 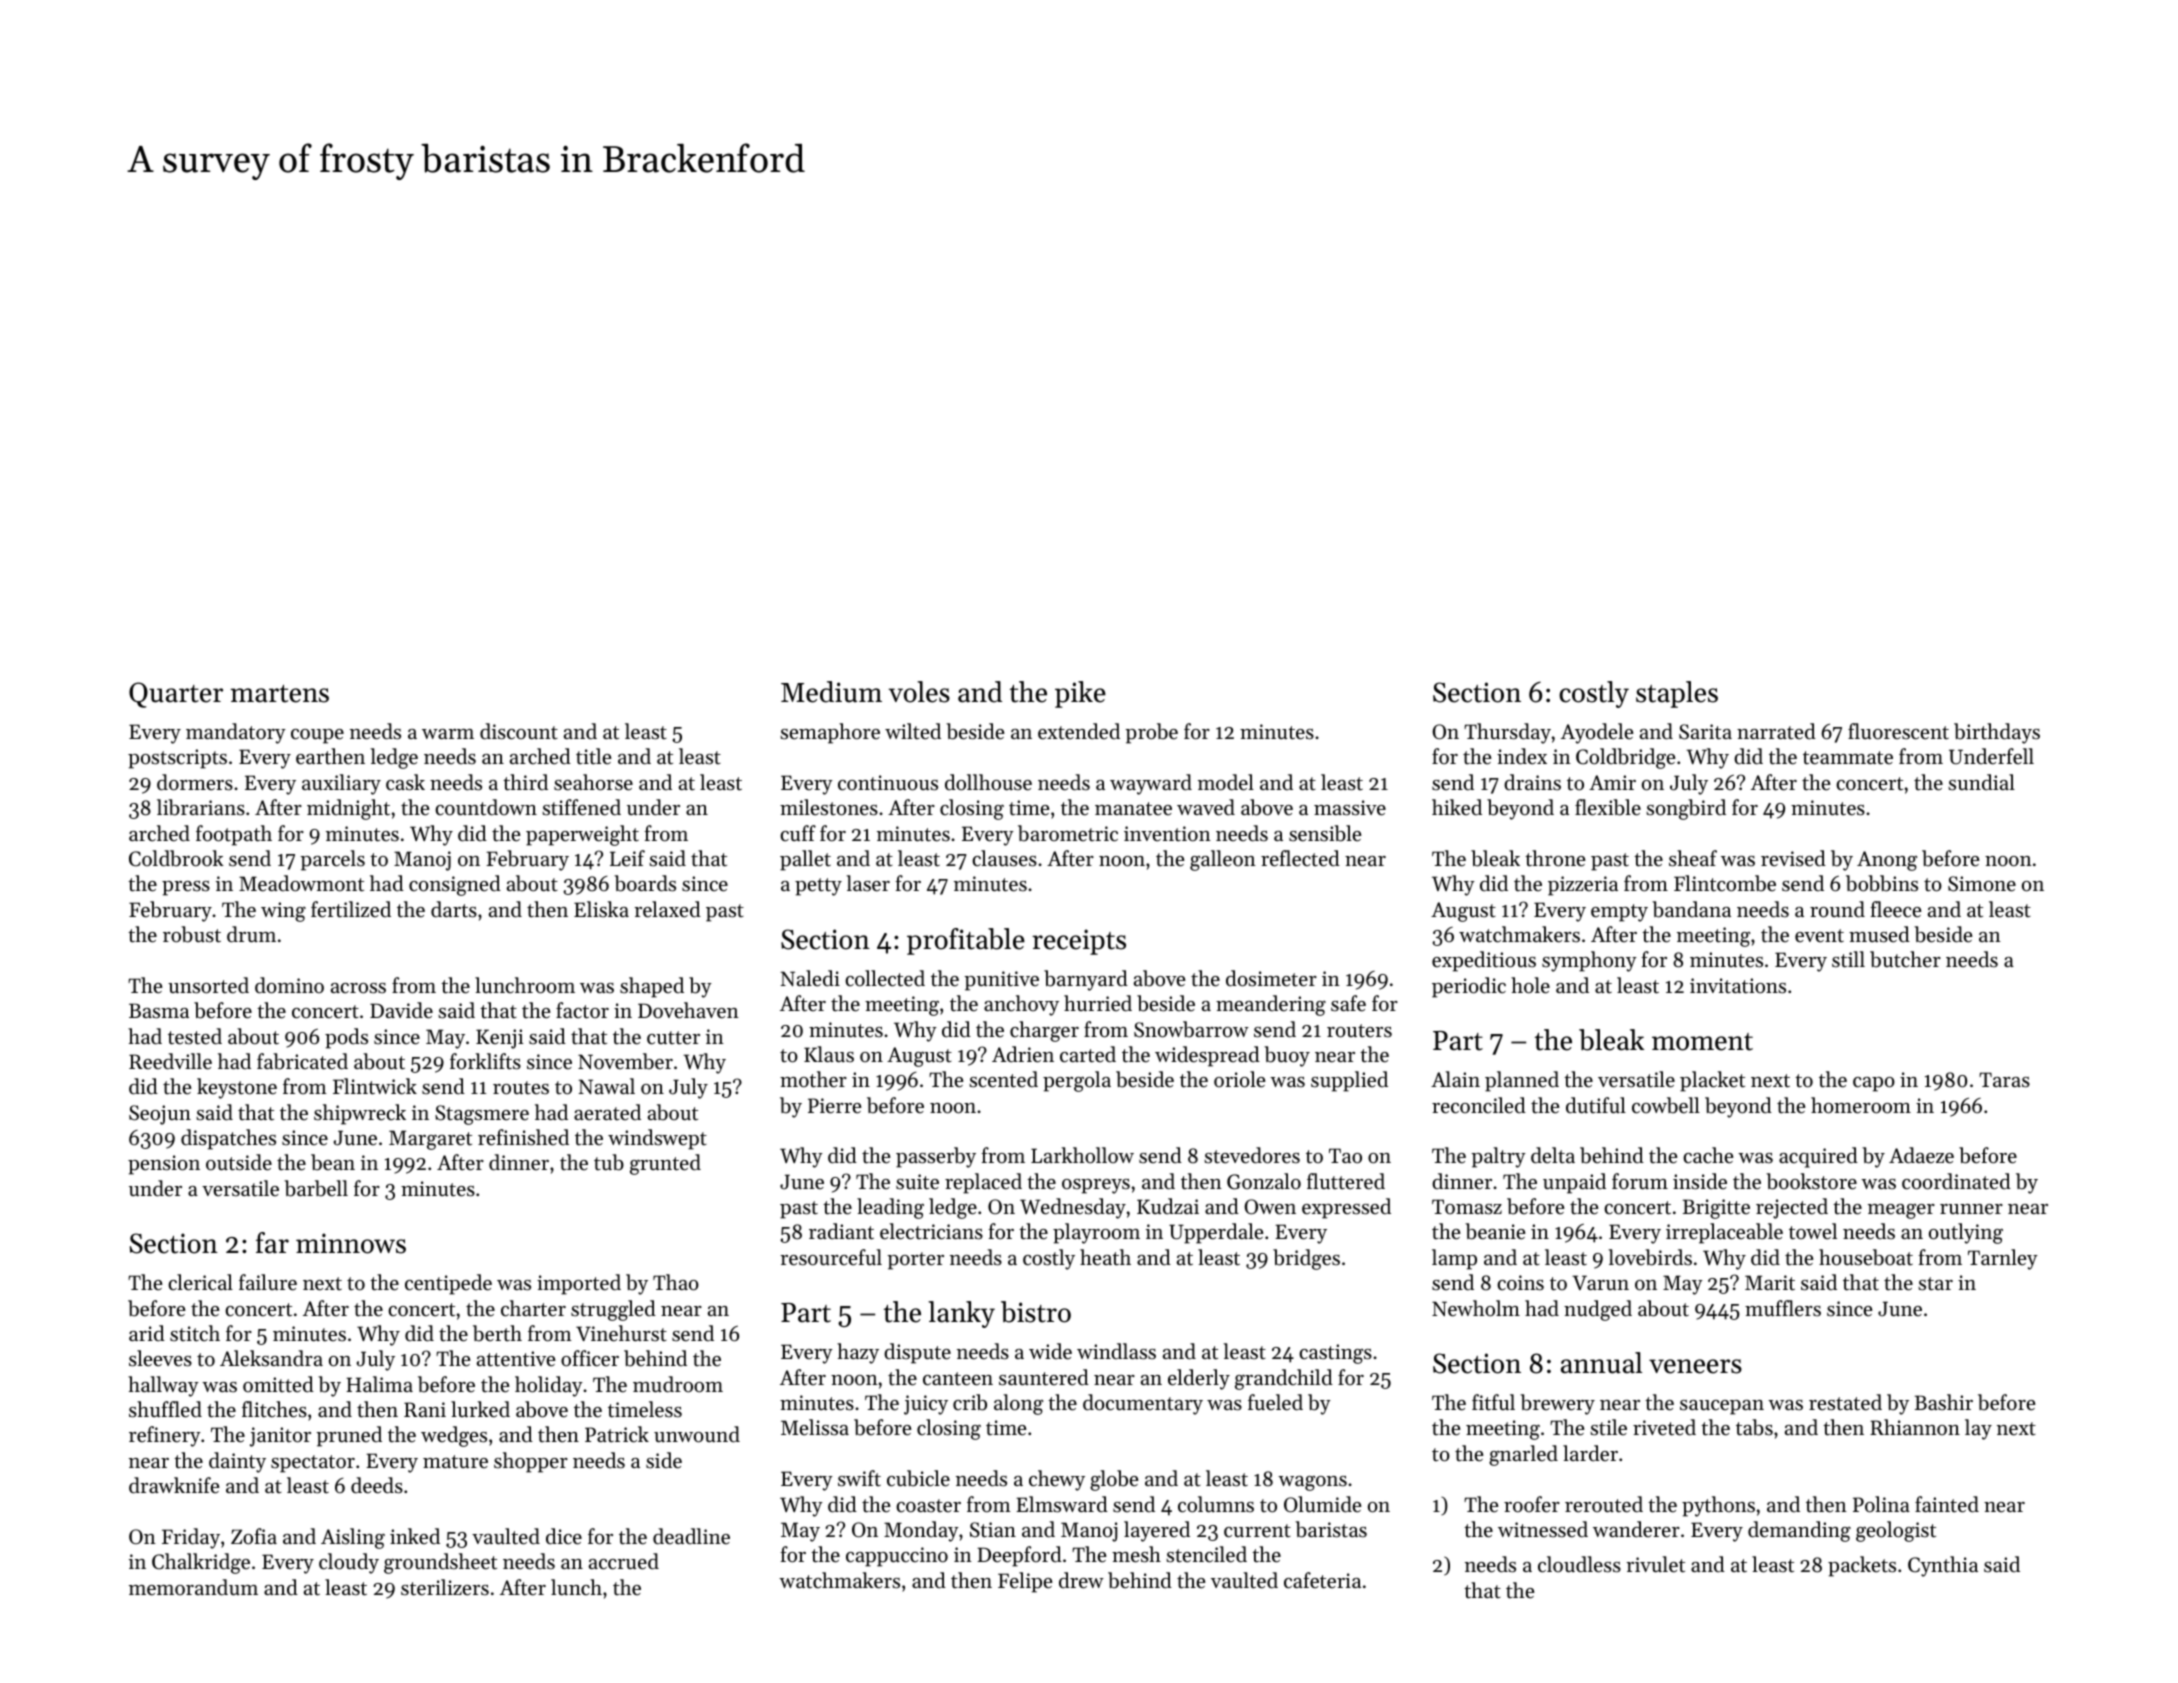 I want to click on Medium, so click(x=831, y=692).
